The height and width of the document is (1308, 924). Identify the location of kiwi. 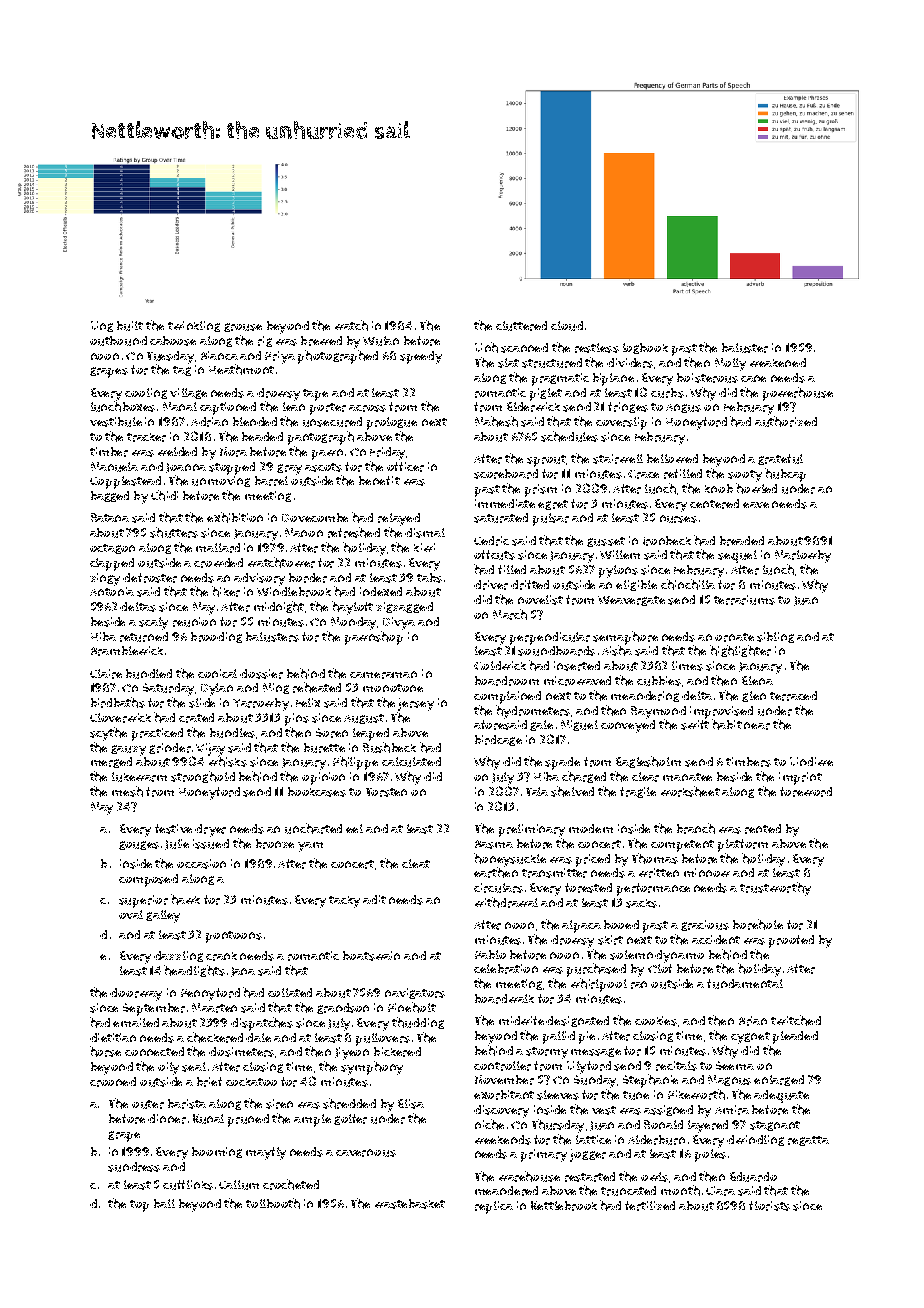
(424, 547).
